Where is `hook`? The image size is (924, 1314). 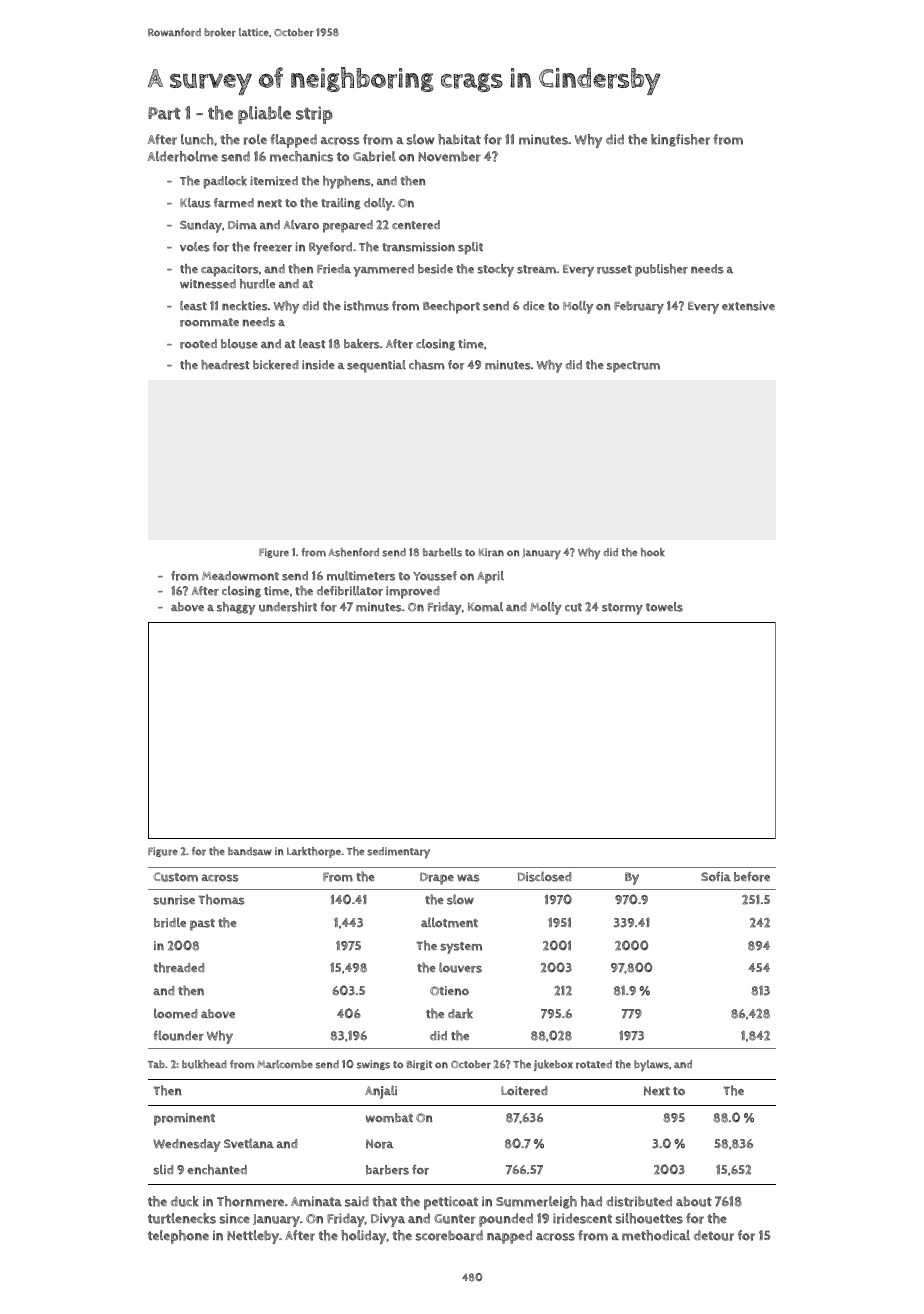
hook is located at coordinates (653, 552).
